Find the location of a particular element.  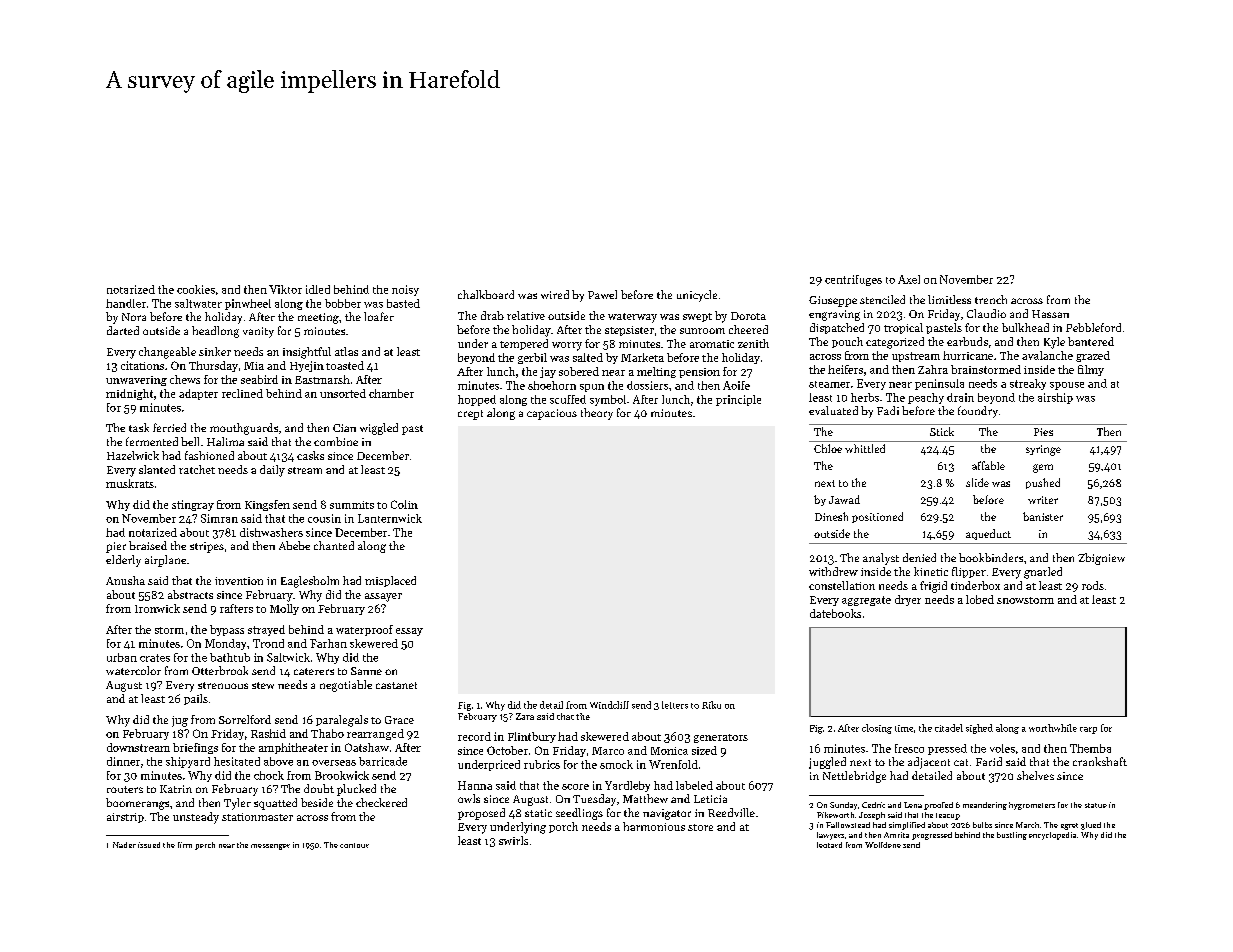

Axel is located at coordinates (909, 279).
